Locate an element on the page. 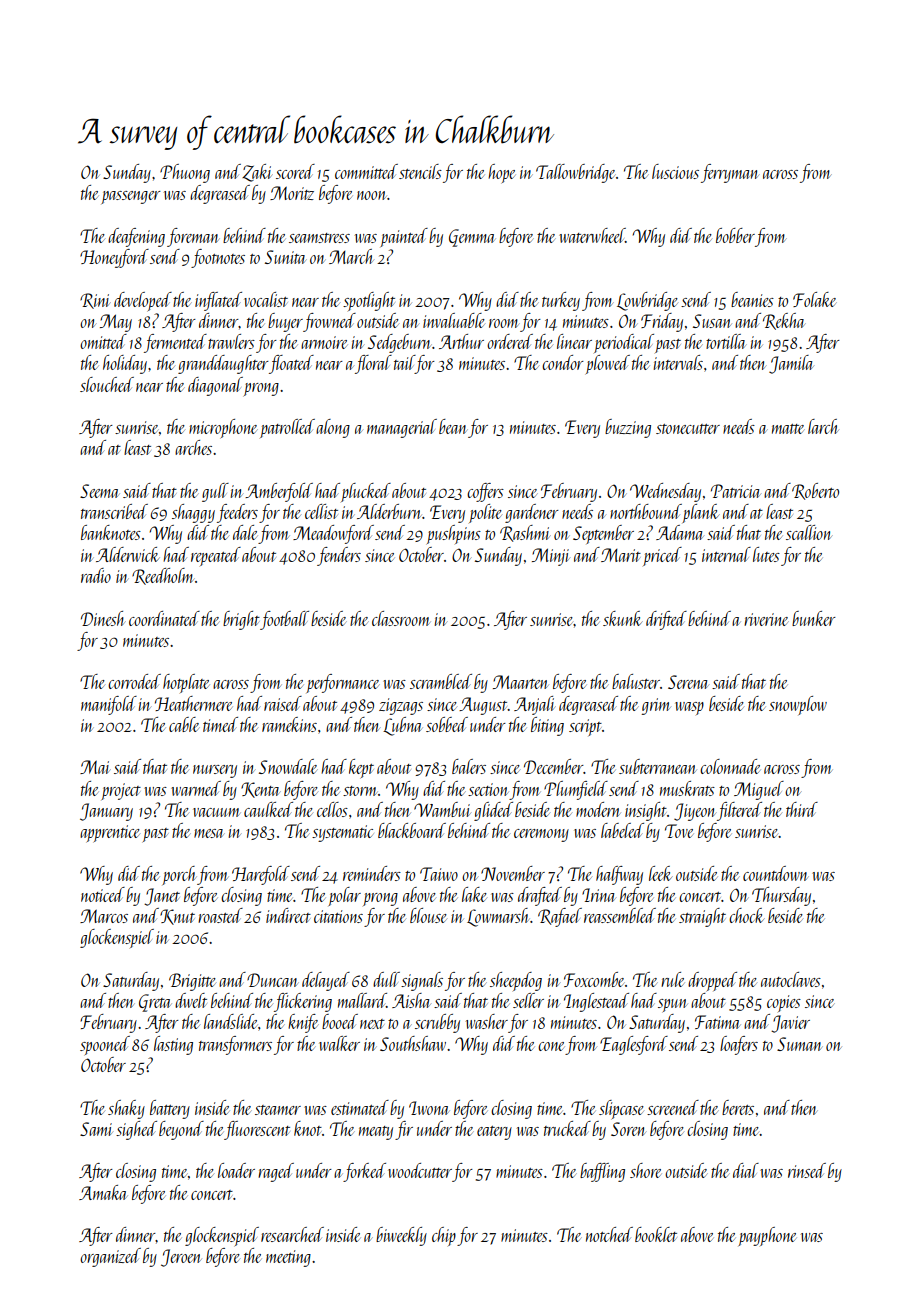  ordered is located at coordinates (510, 341).
